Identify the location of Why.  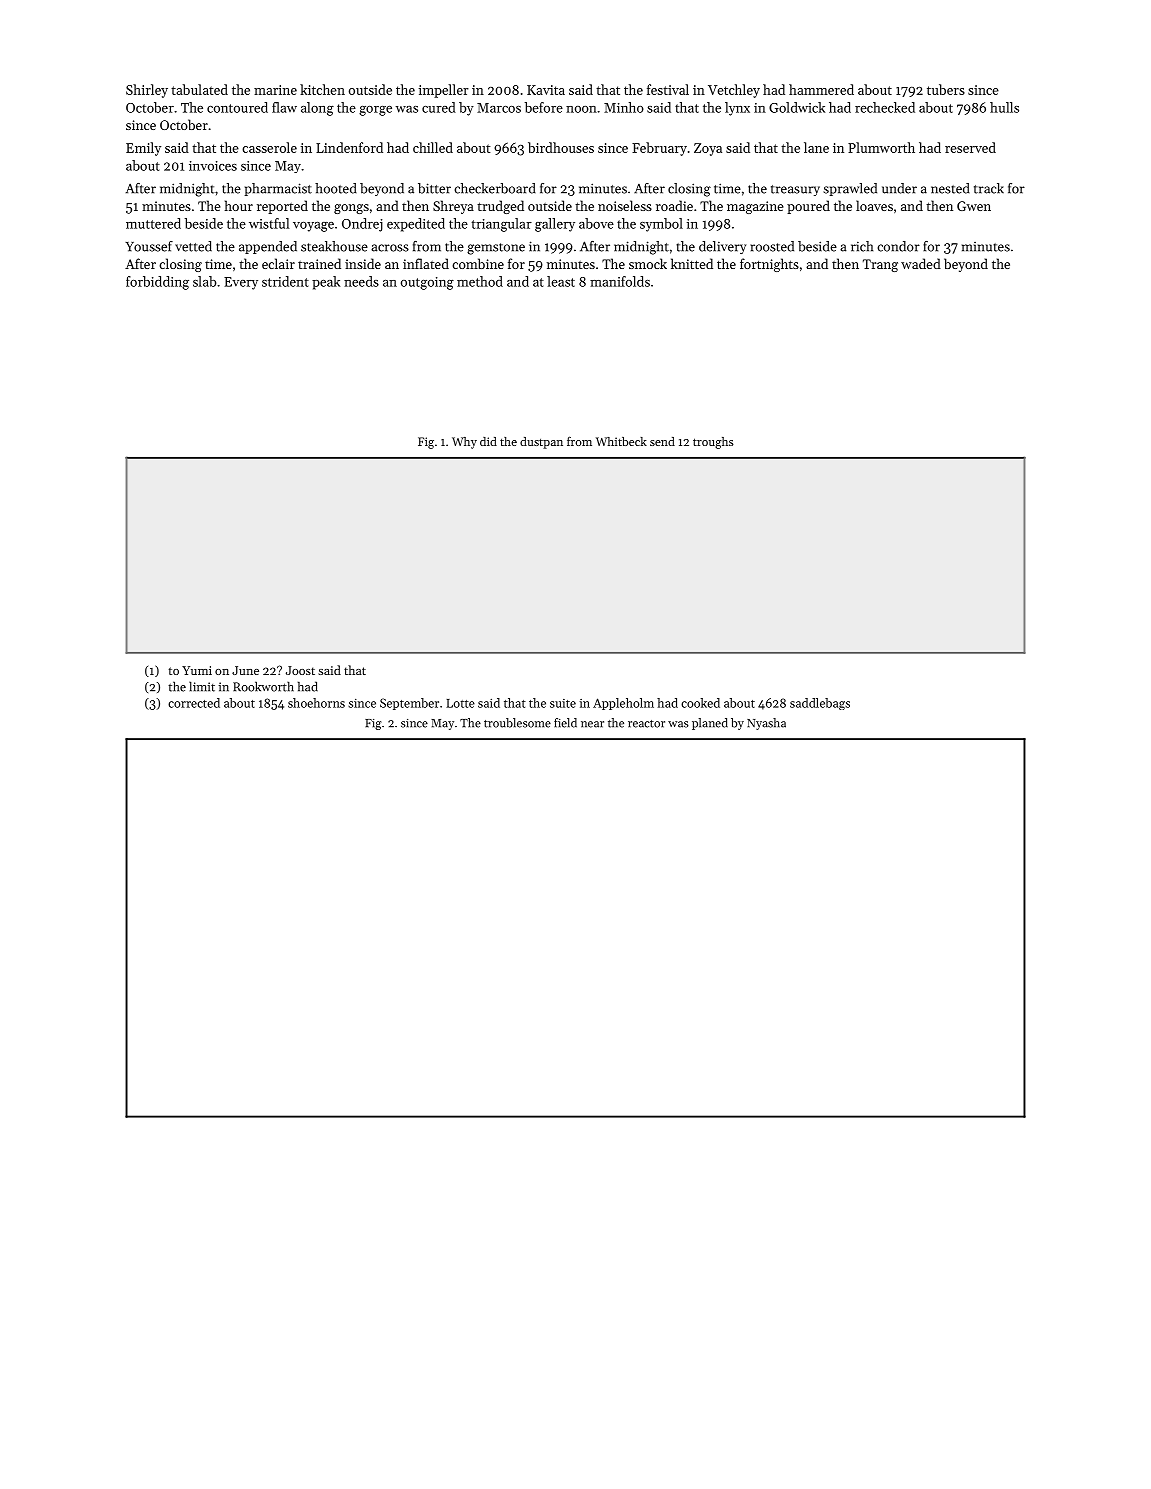
(464, 443).
